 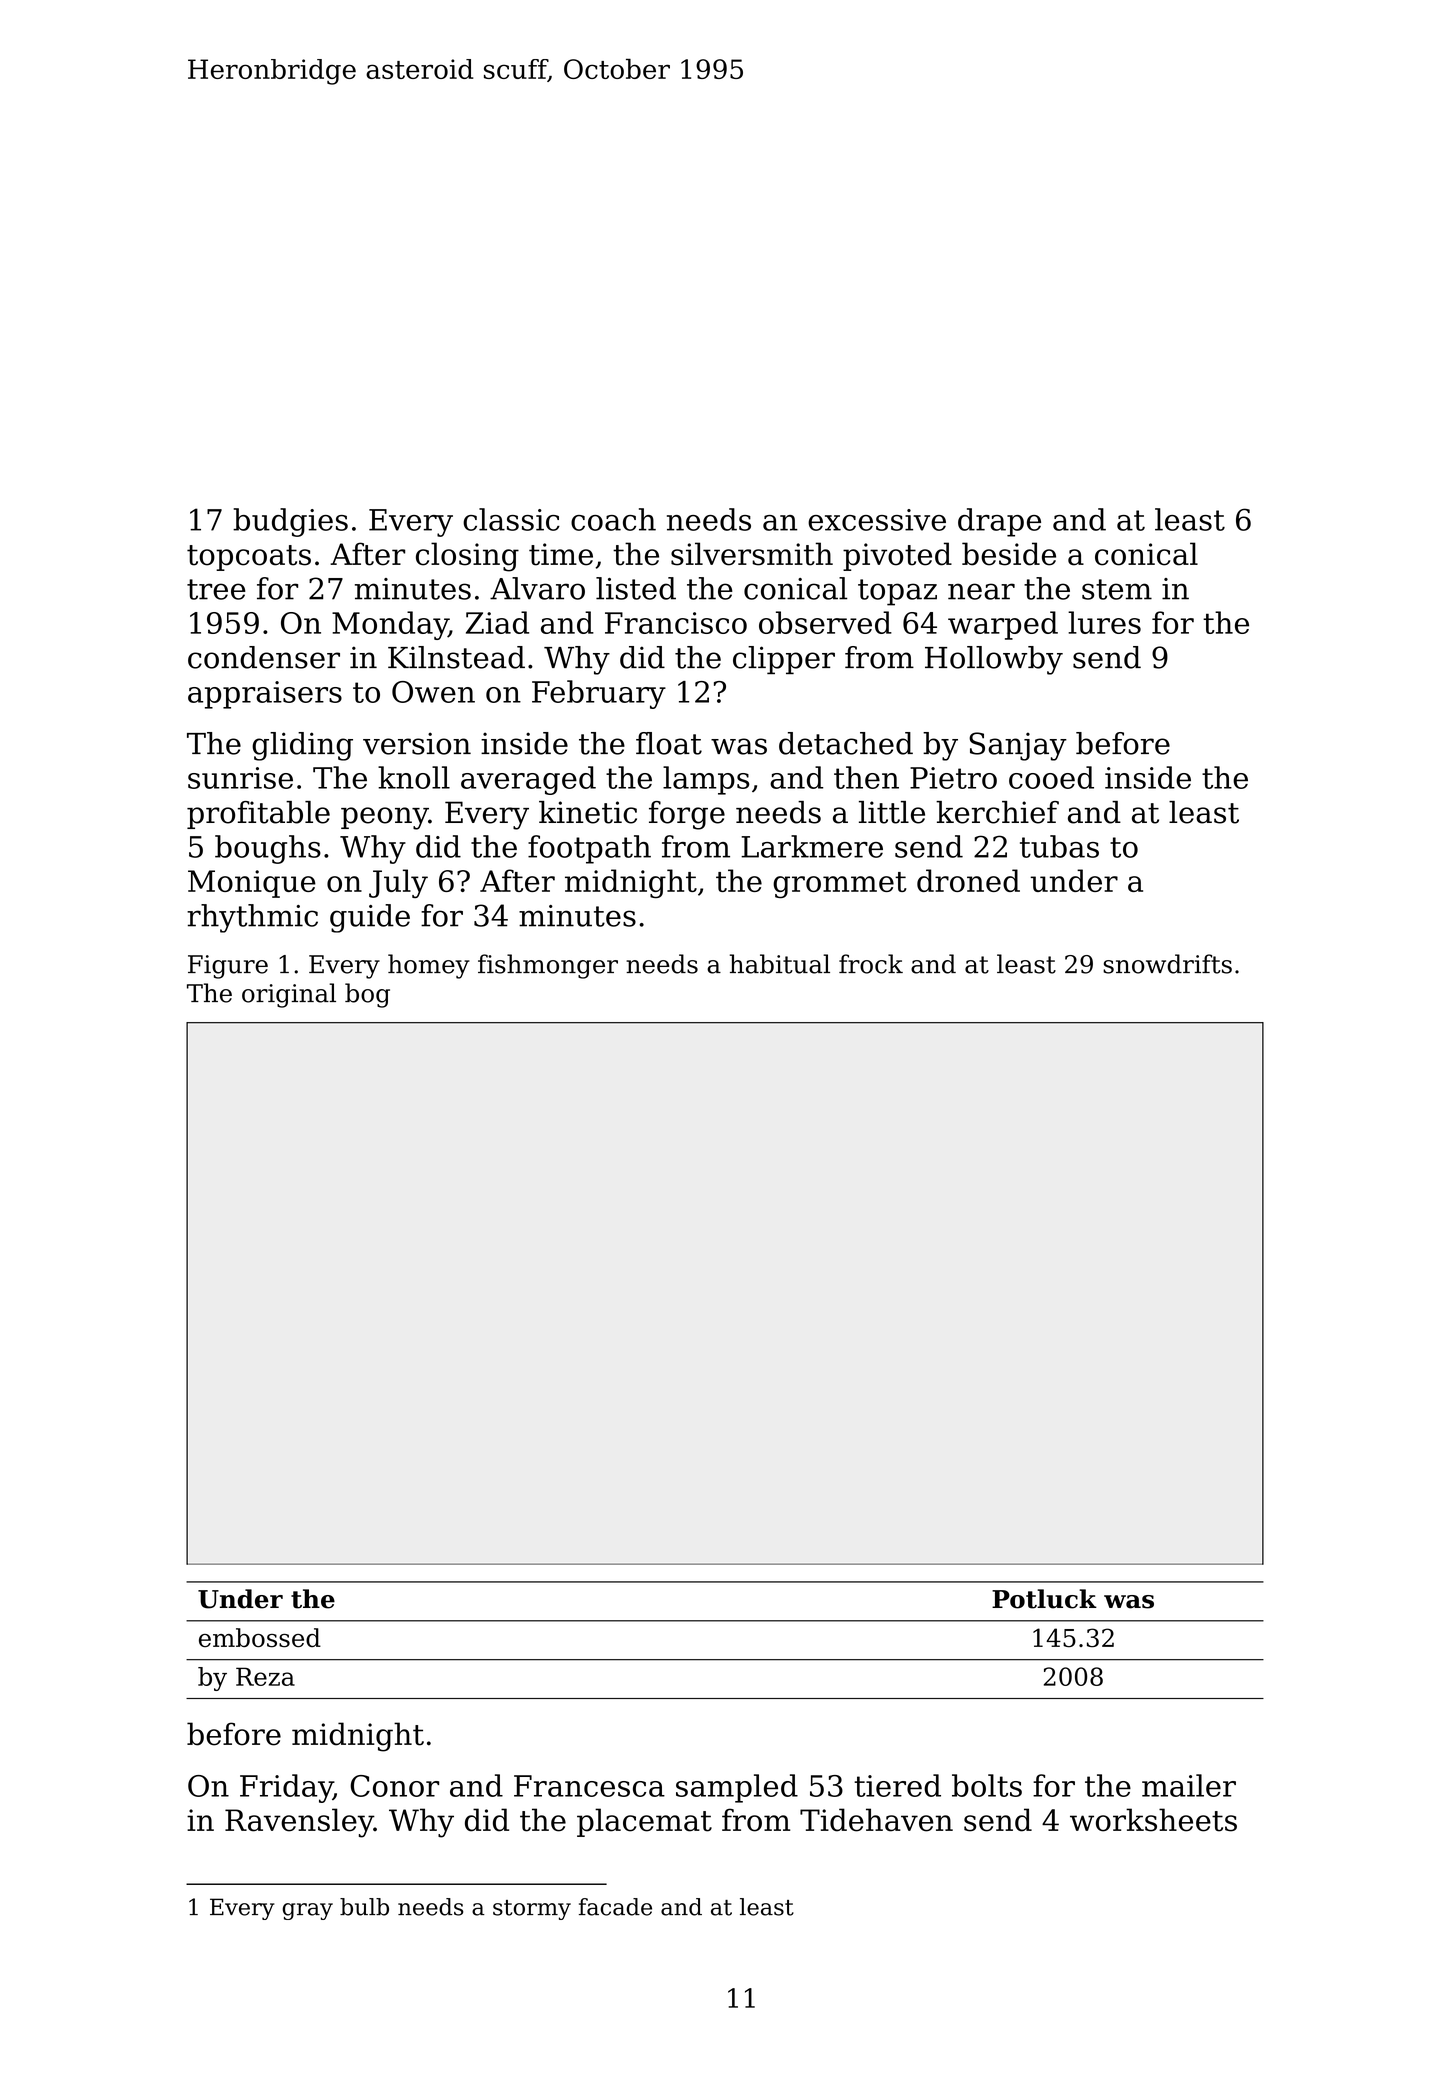 What do you see at coordinates (307, 1911) in the page?
I see `gray` at bounding box center [307, 1911].
